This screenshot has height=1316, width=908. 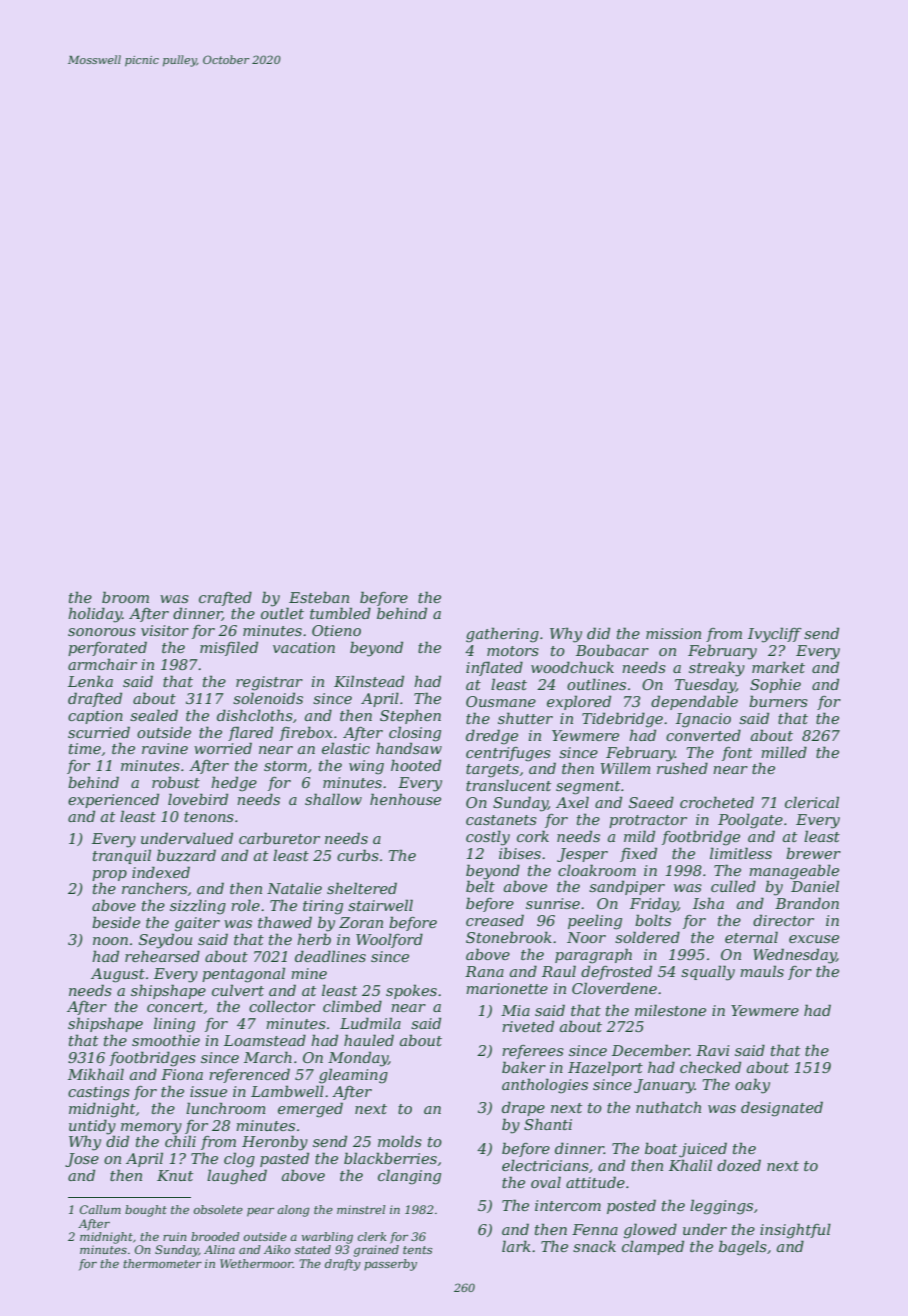 I want to click on mission, so click(x=673, y=633).
